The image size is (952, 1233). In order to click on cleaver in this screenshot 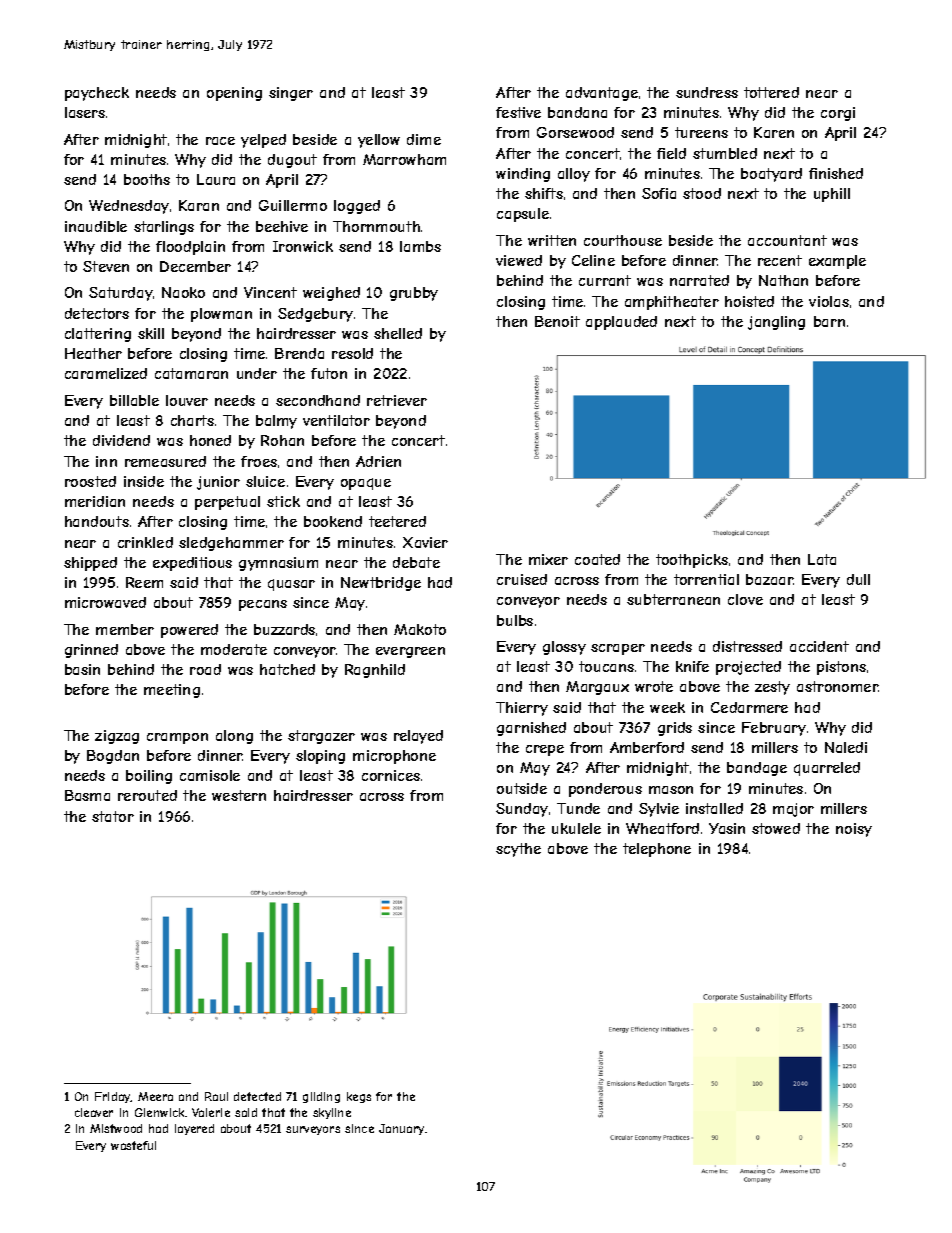, I will do `click(94, 1112)`.
